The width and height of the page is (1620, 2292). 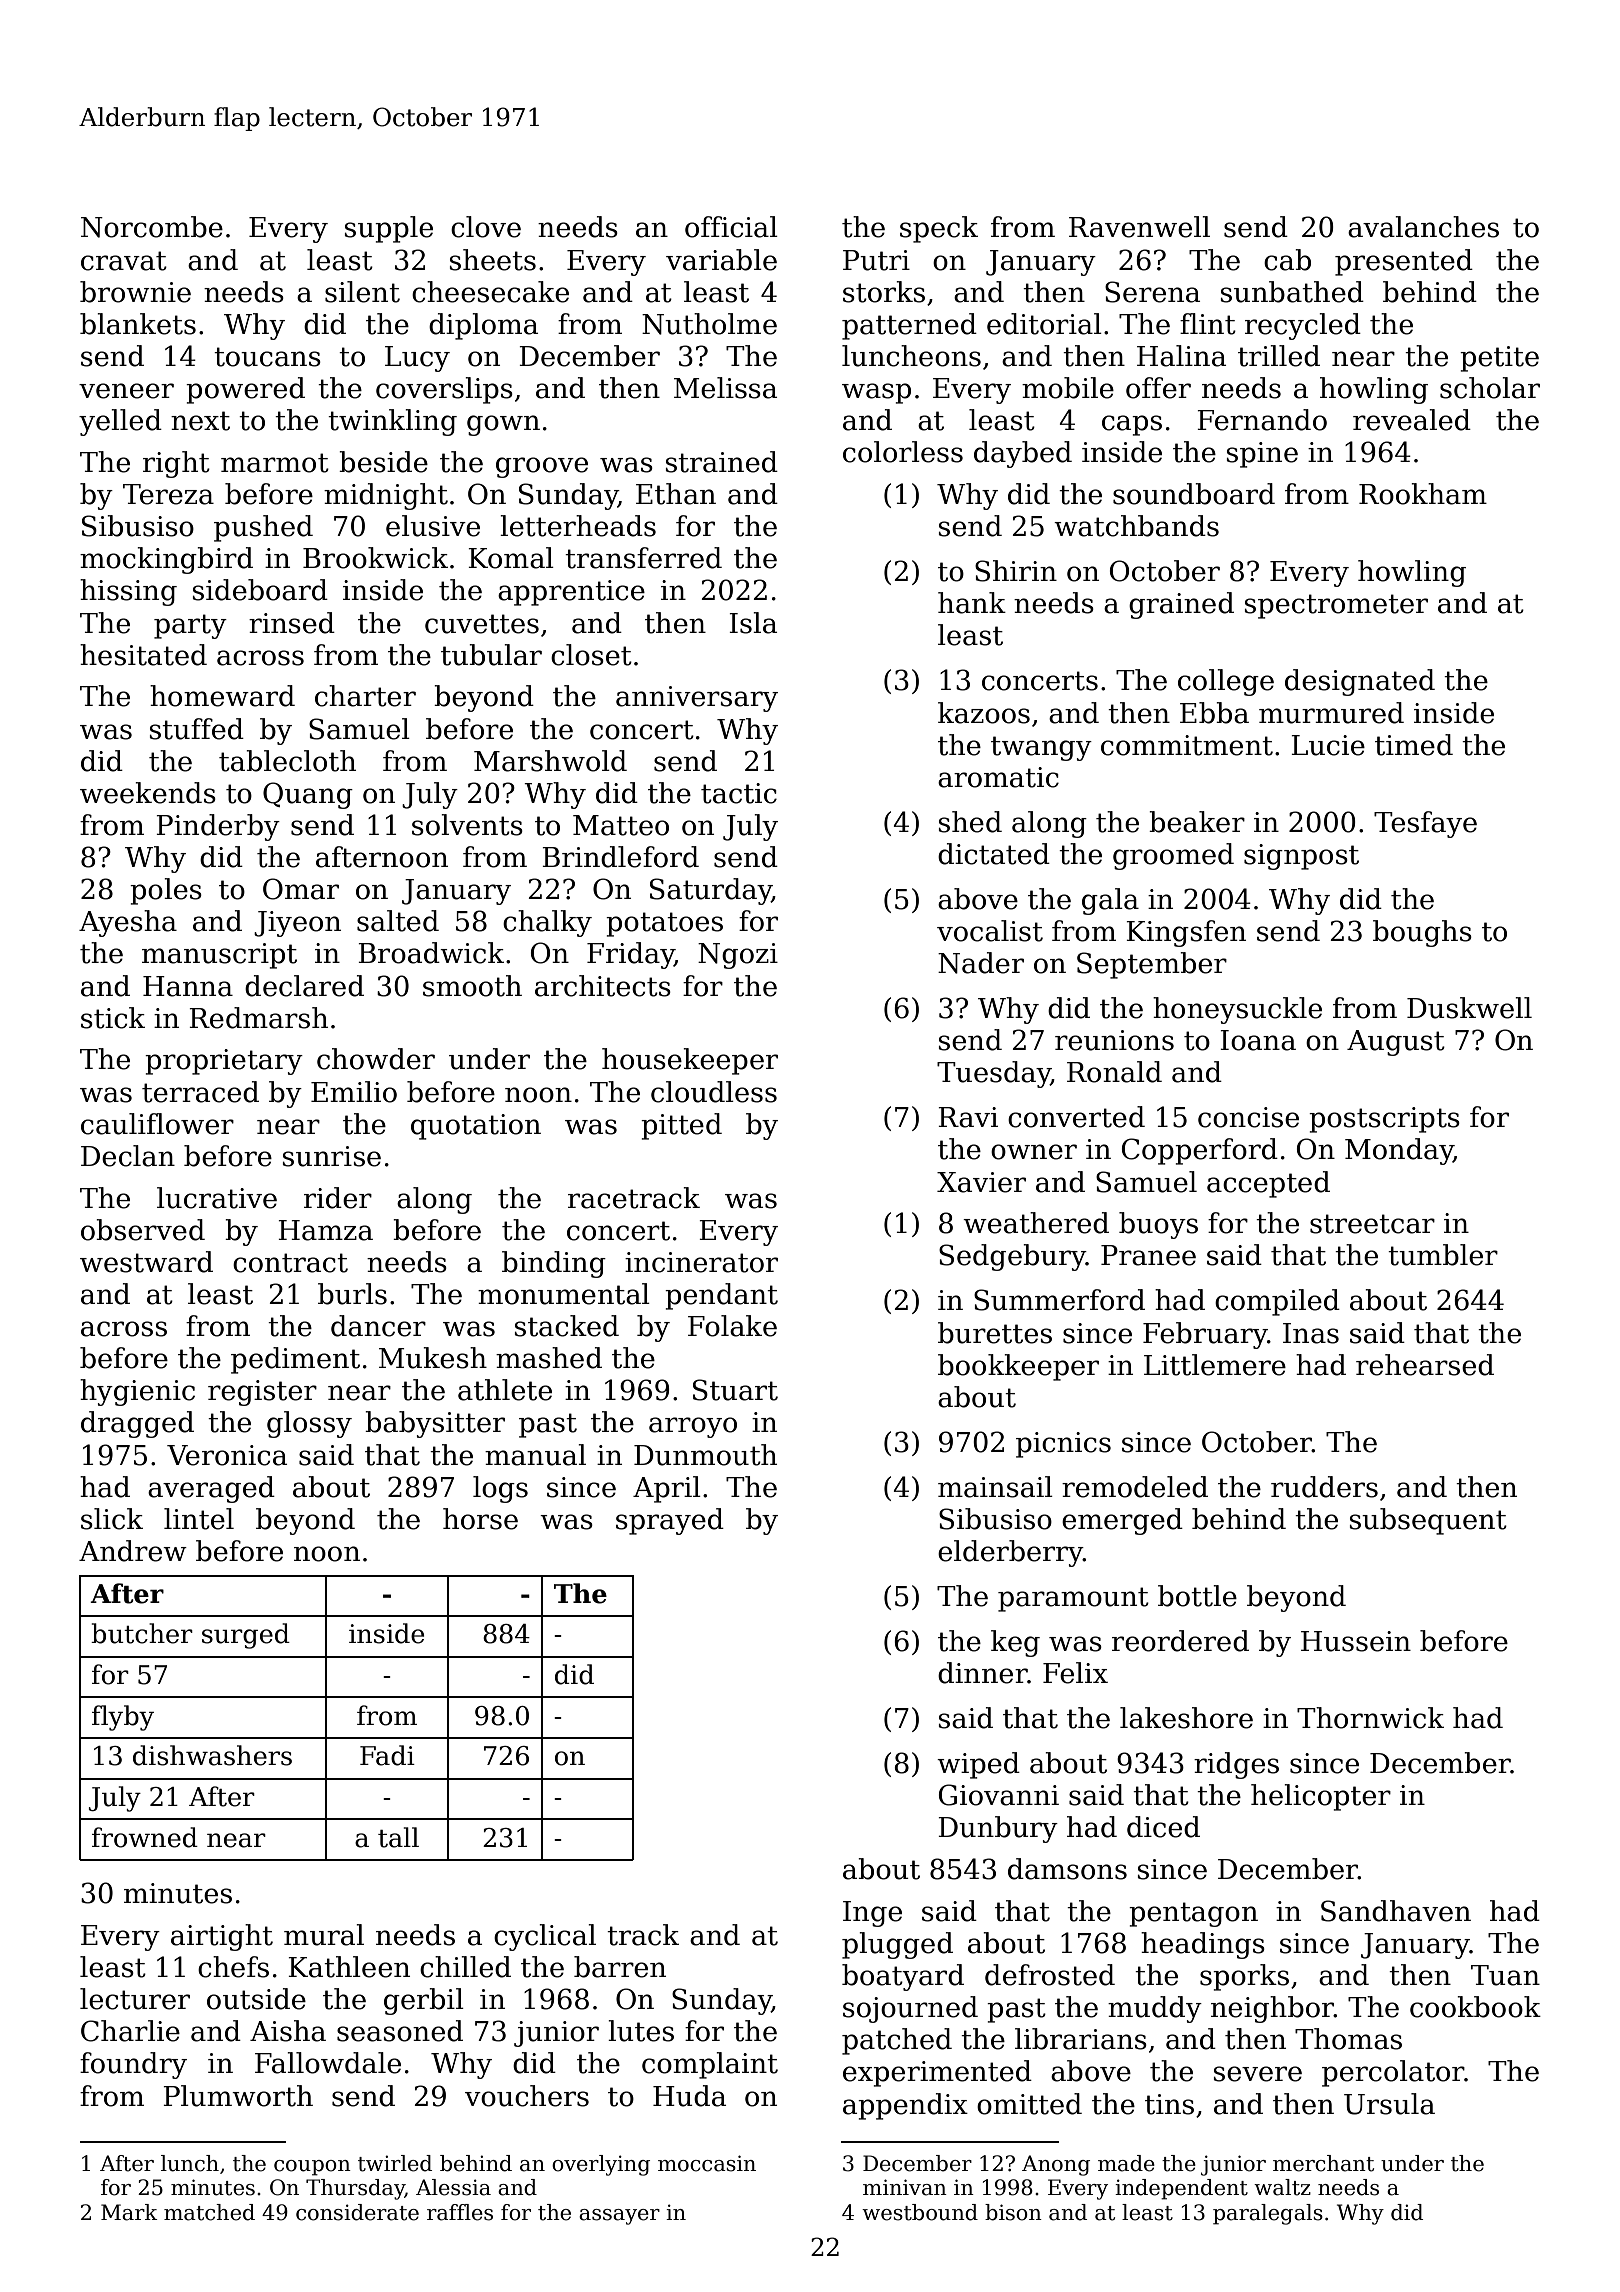 What do you see at coordinates (362, 292) in the page?
I see `silent` at bounding box center [362, 292].
